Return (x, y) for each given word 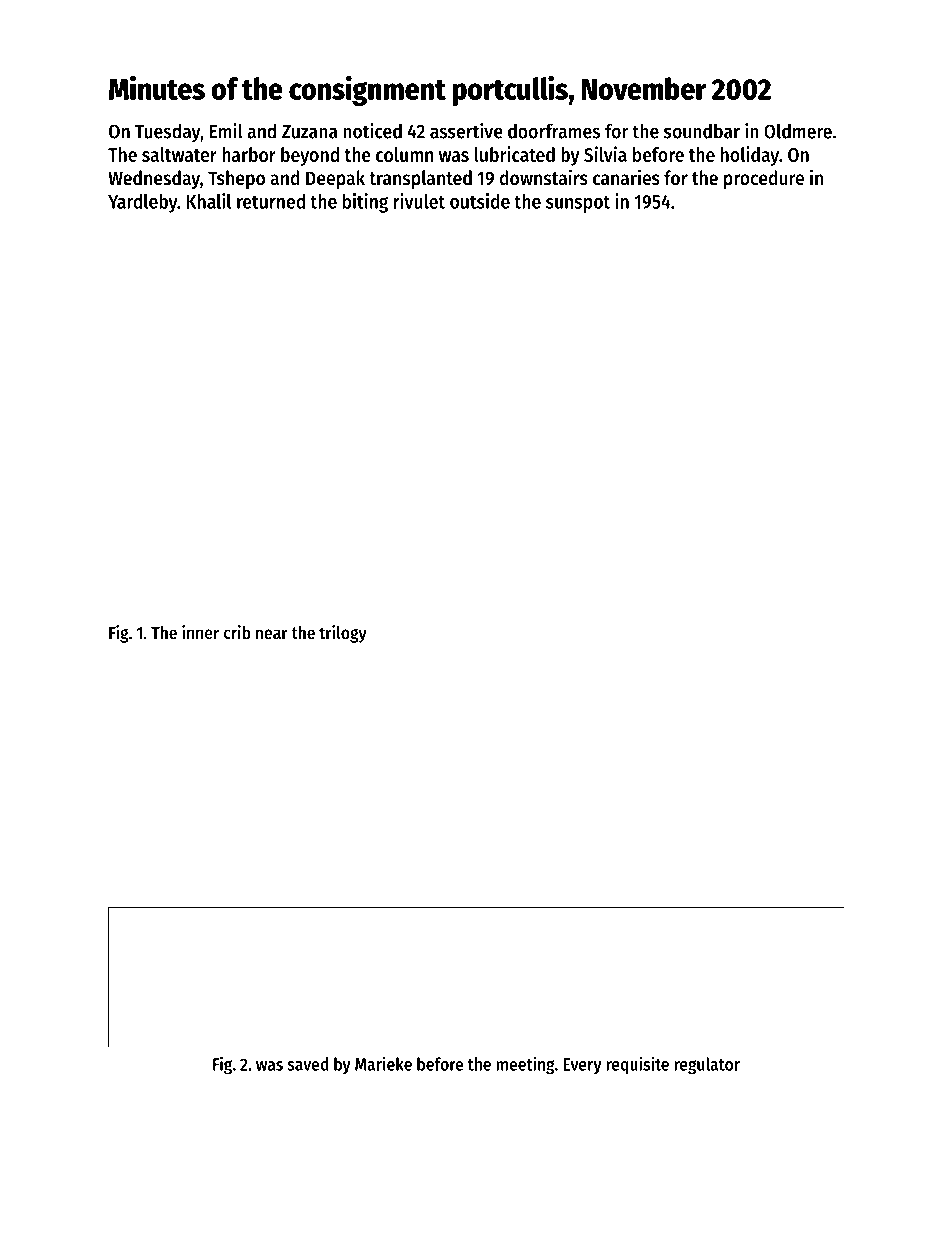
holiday (750, 156)
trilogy (343, 634)
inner (200, 632)
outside (480, 201)
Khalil (209, 201)
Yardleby (143, 203)
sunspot (578, 204)
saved (308, 1064)
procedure (764, 179)
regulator (707, 1066)
